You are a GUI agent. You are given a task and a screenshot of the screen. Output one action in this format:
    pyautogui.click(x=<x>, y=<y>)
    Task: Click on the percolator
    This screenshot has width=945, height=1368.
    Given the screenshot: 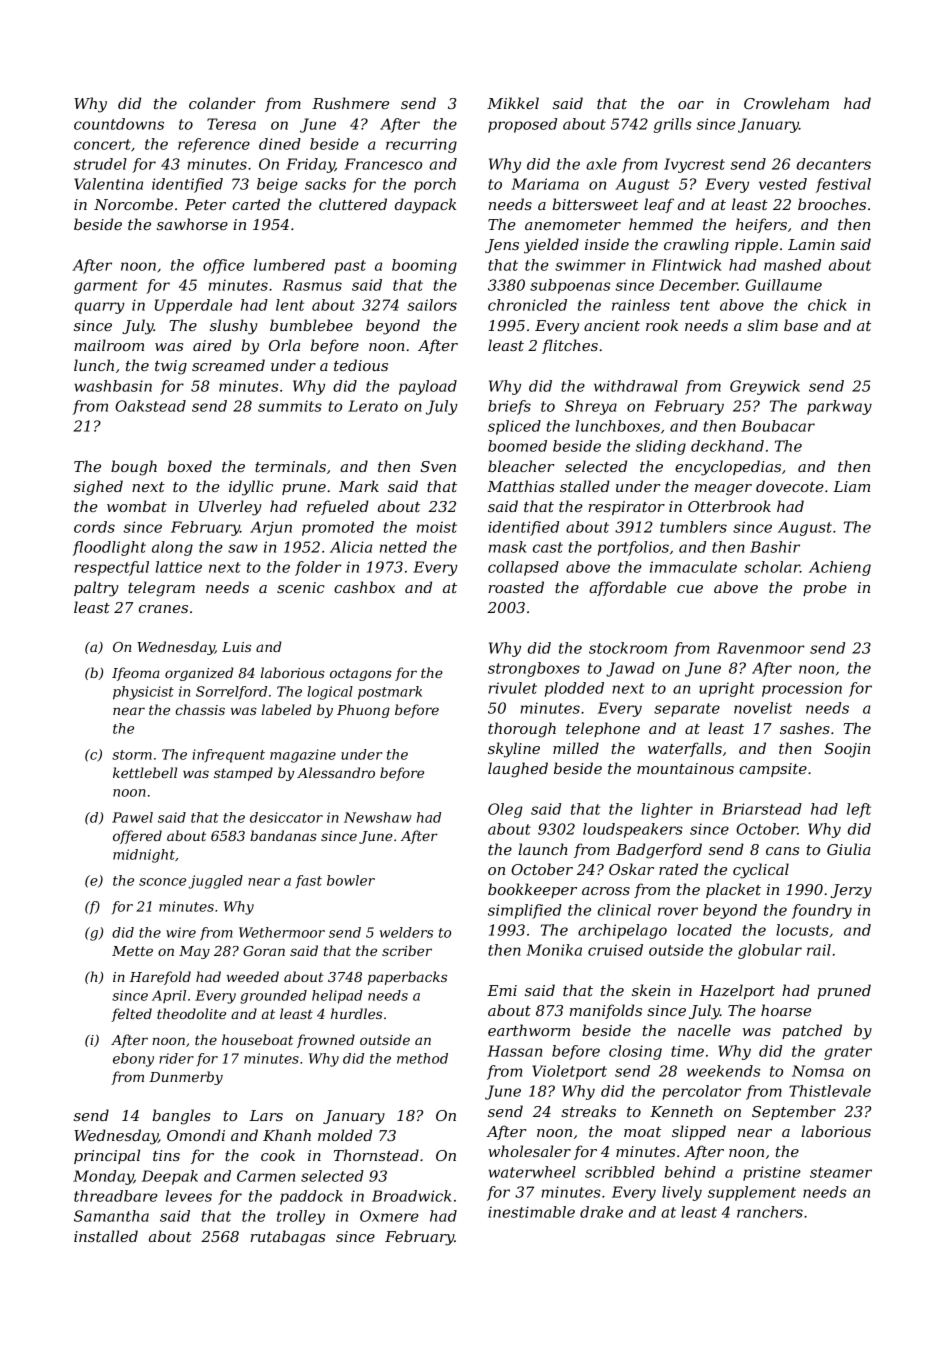 What is the action you would take?
    pyautogui.click(x=701, y=1092)
